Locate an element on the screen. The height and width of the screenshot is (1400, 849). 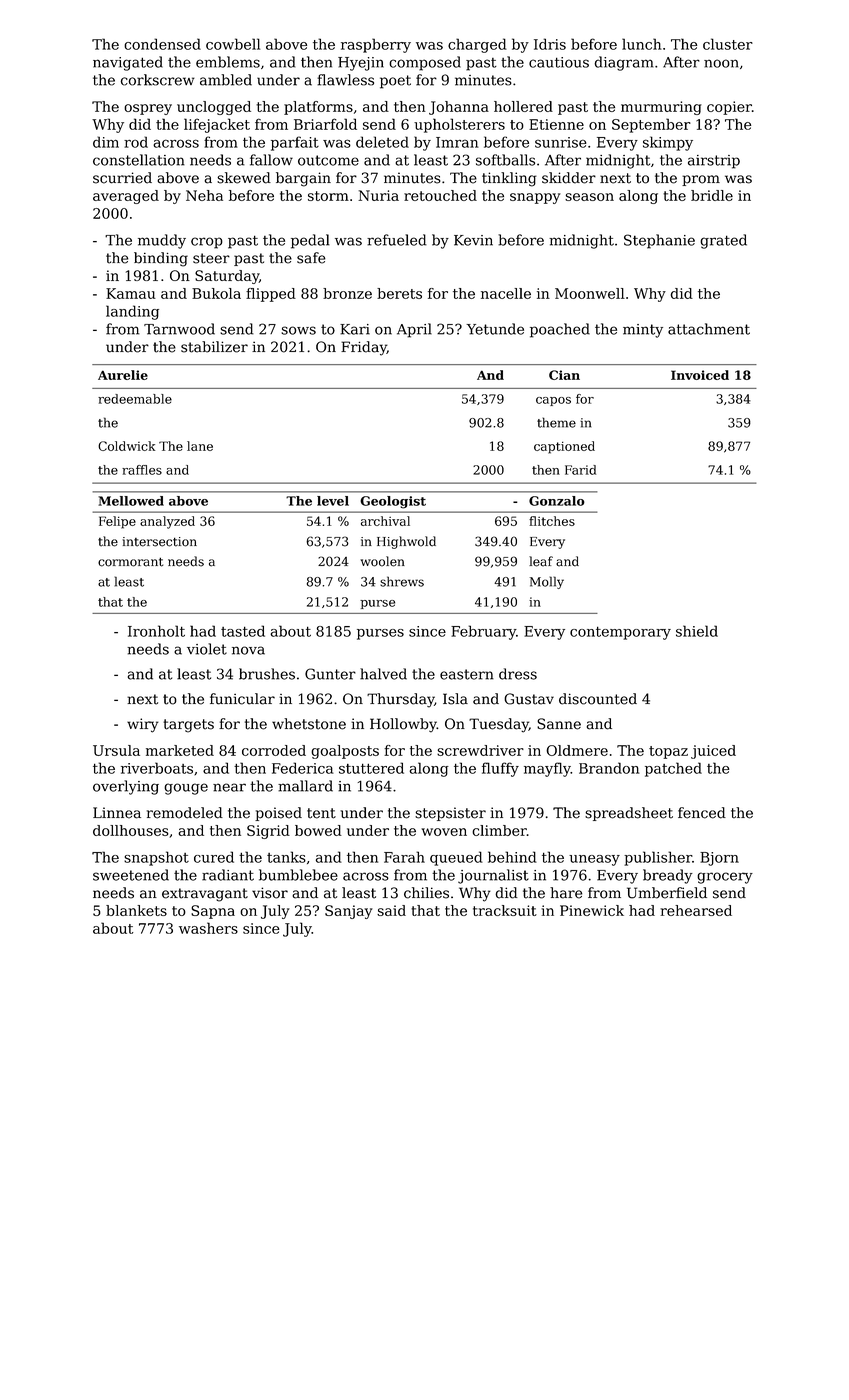
Invoiced is located at coordinates (700, 375).
